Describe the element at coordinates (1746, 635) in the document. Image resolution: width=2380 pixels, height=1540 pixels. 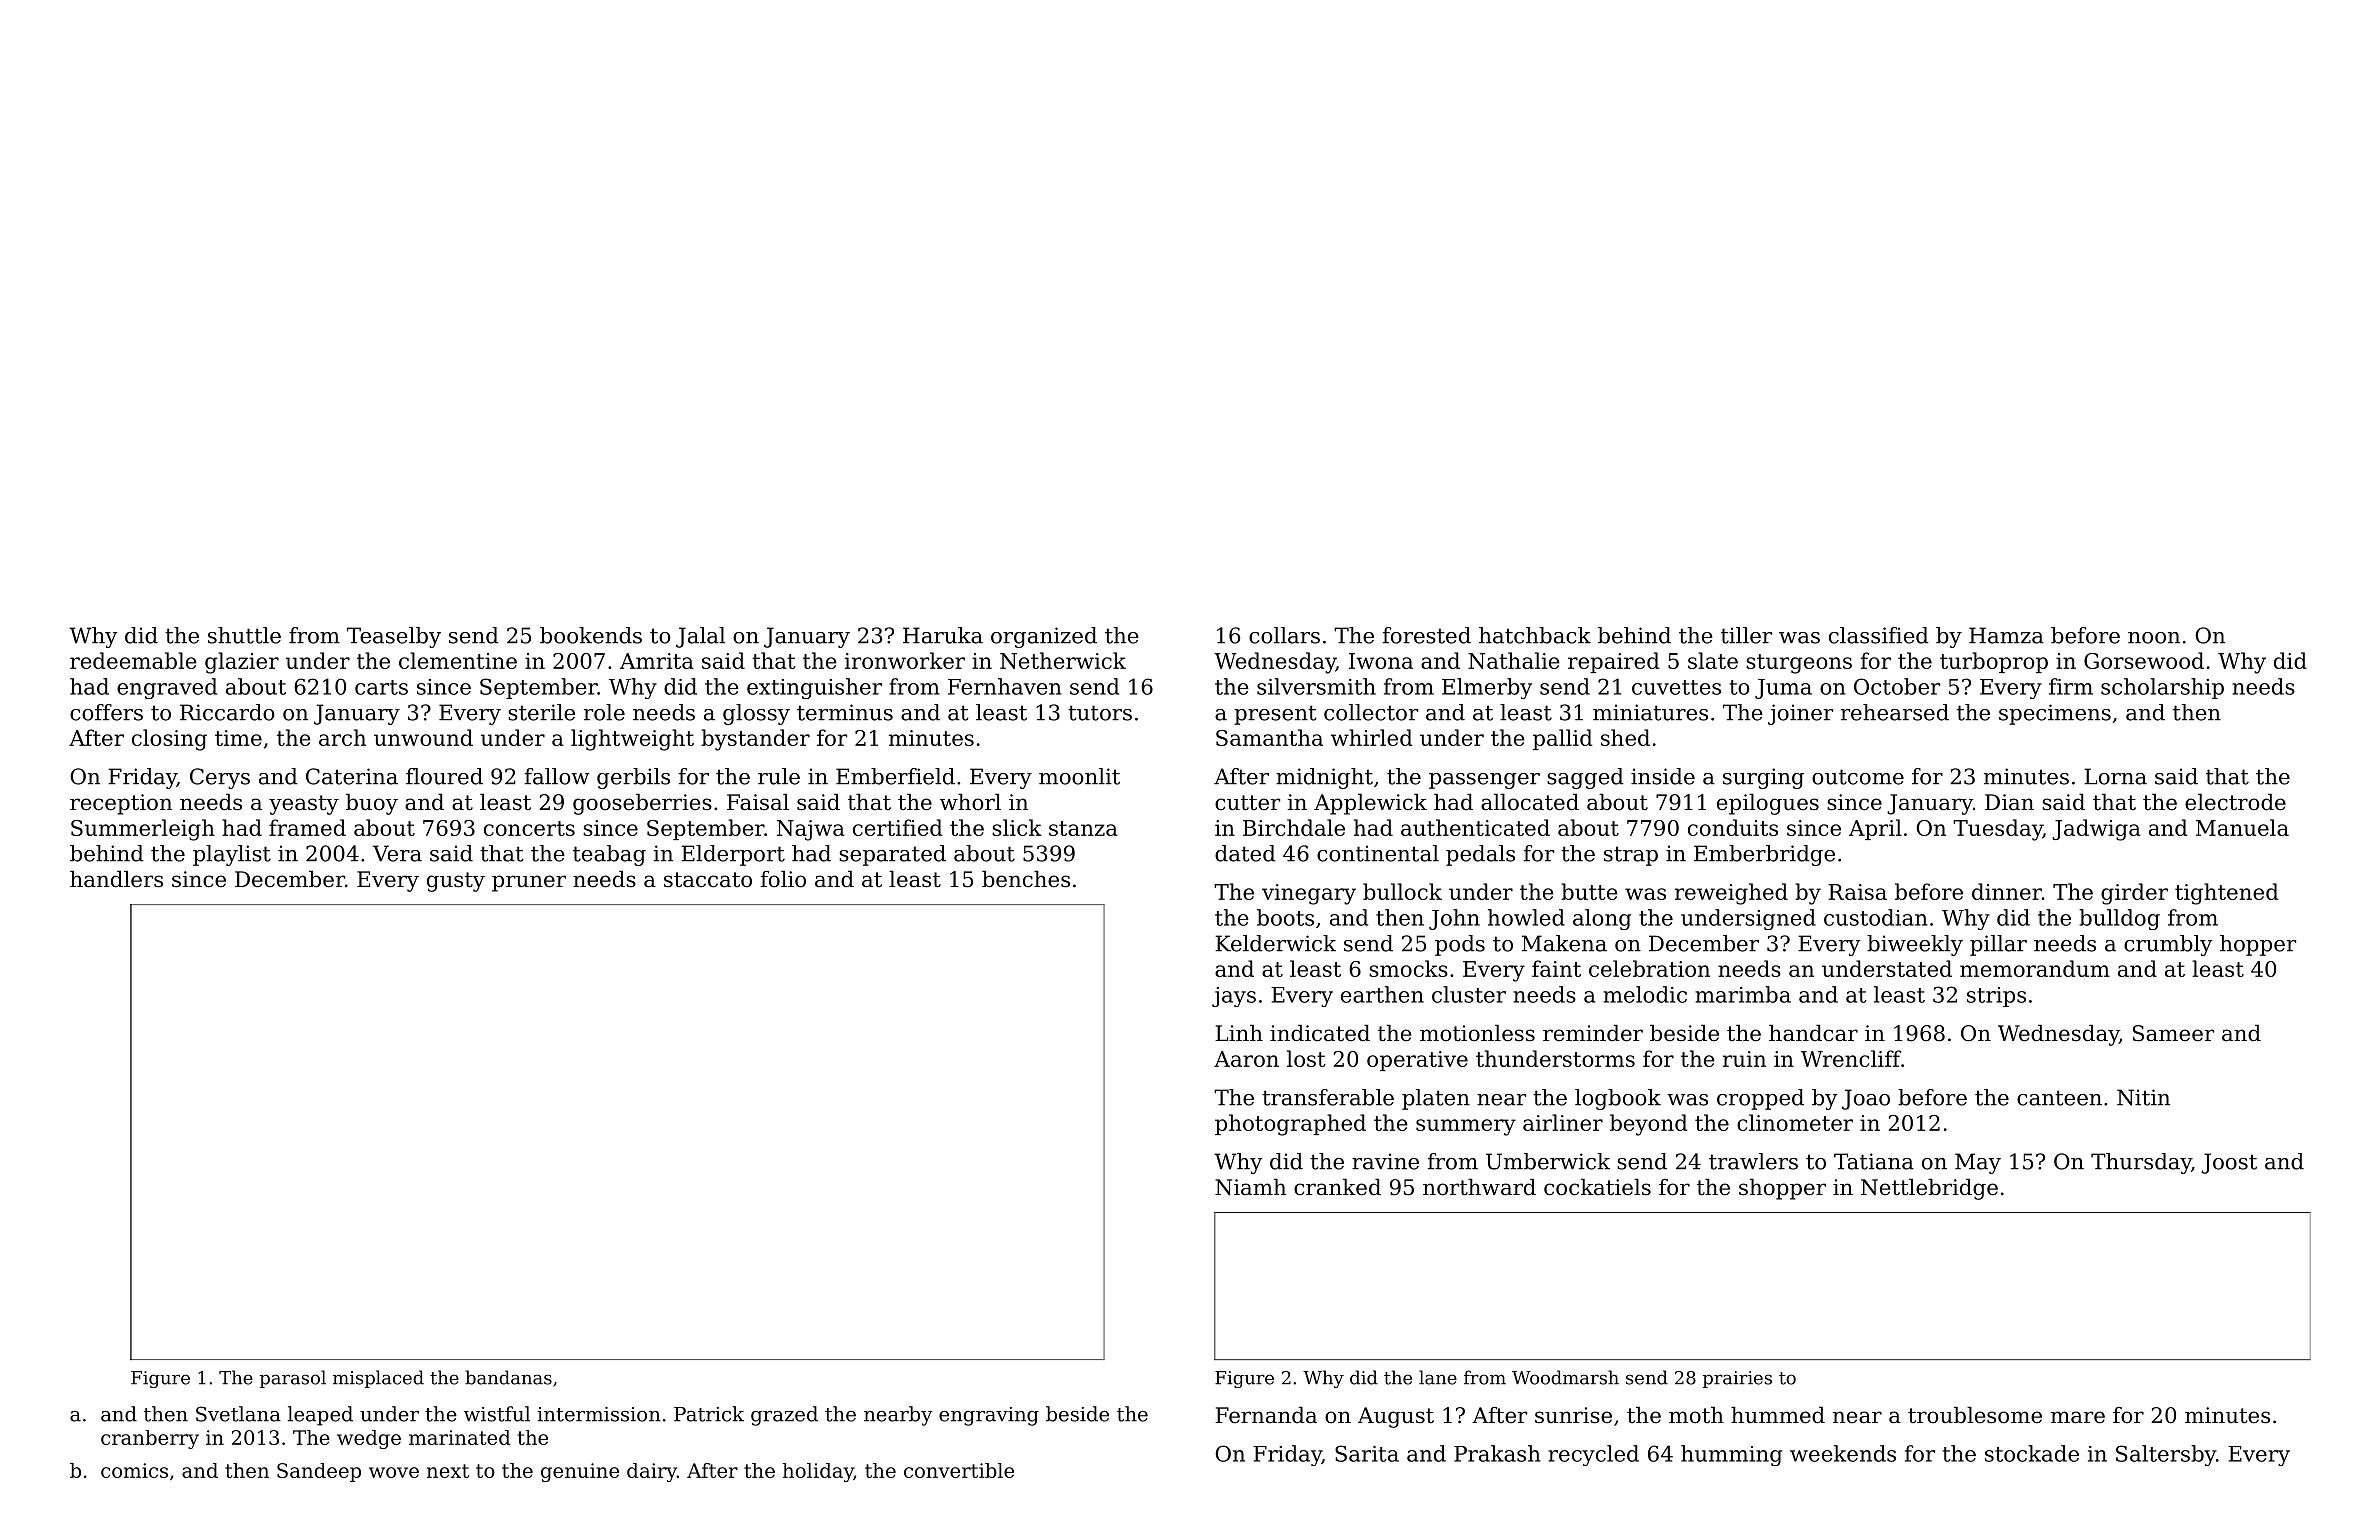
I see `tiller` at that location.
